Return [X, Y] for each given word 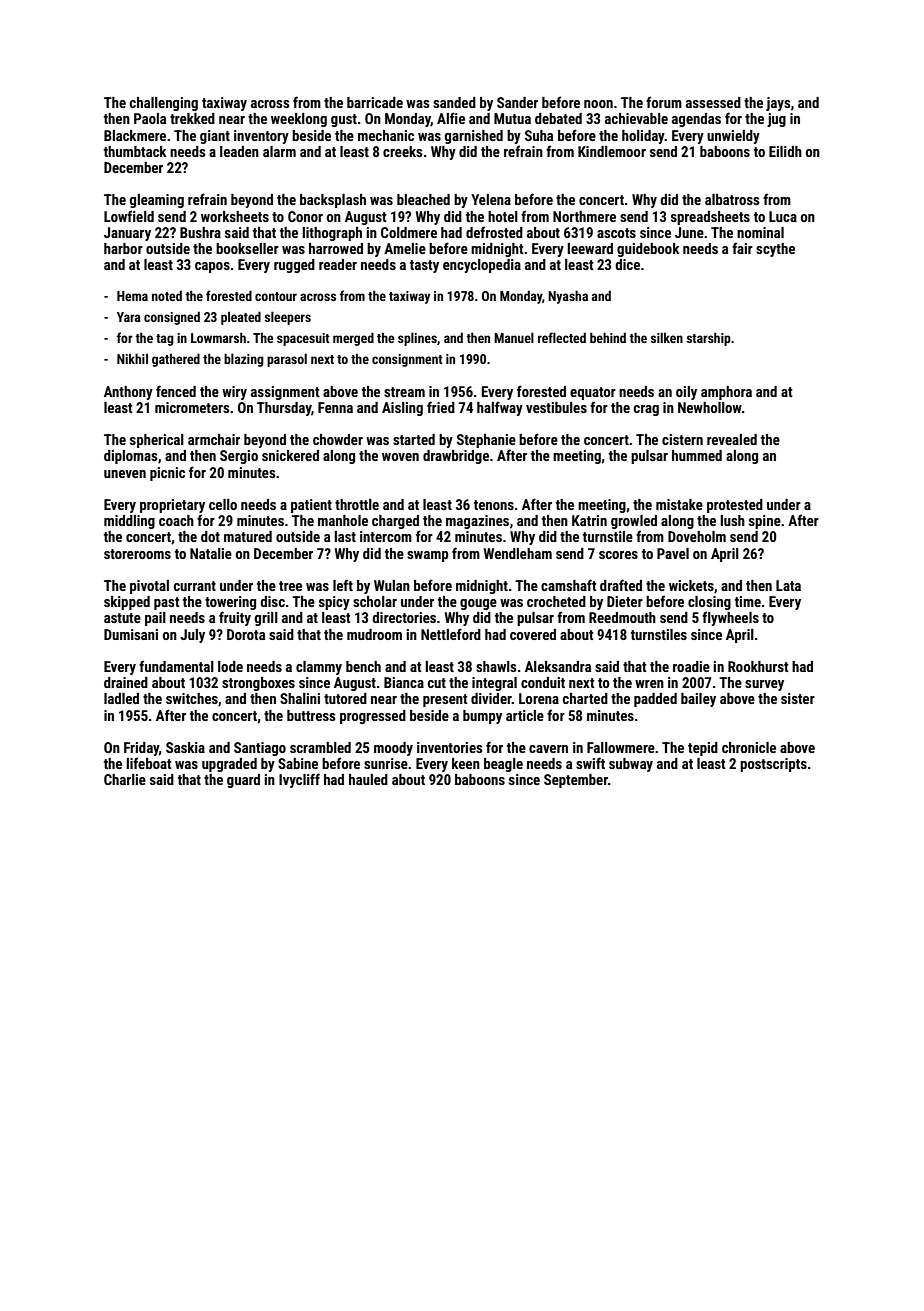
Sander [517, 102]
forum [664, 102]
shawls [496, 666]
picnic [167, 474]
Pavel [673, 553]
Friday [141, 749]
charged [395, 522]
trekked [192, 118]
